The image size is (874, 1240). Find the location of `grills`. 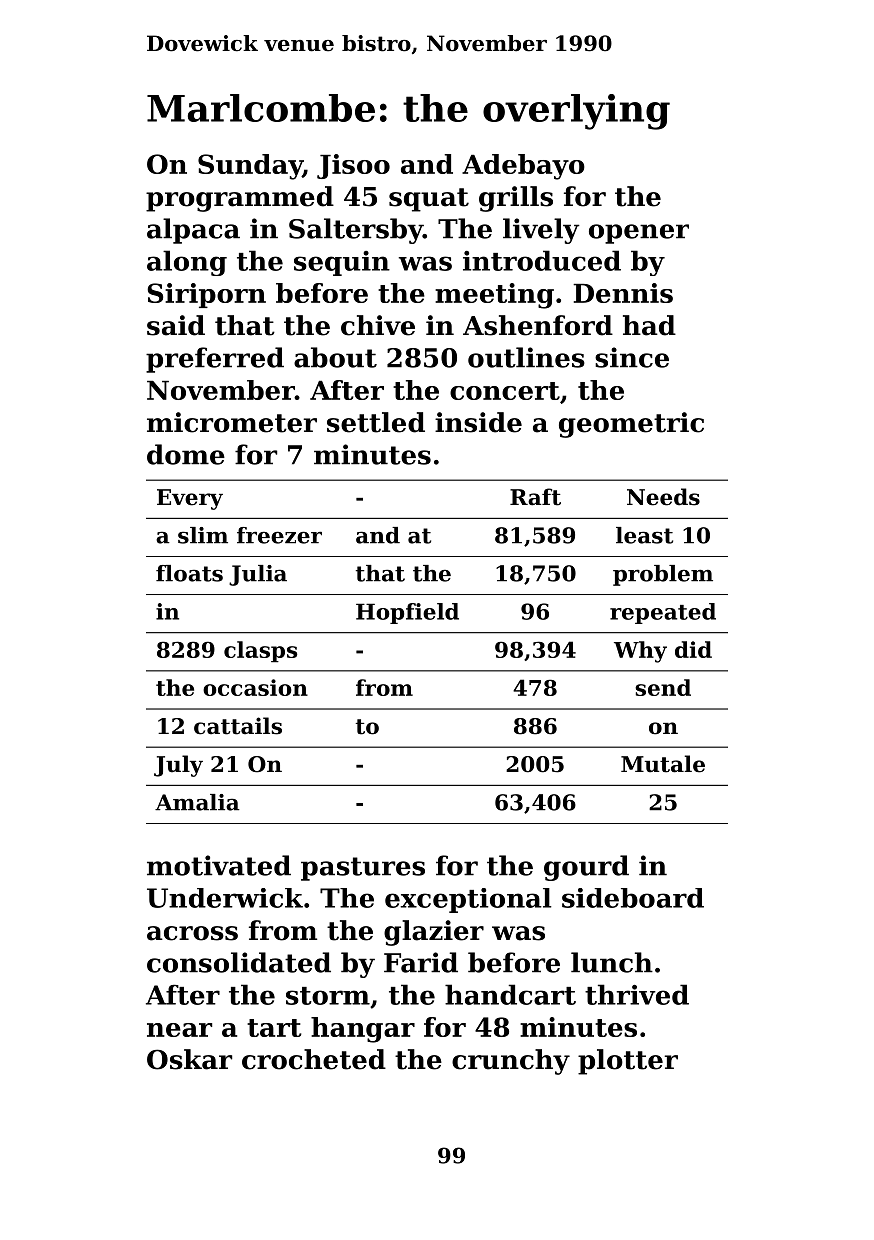

grills is located at coordinates (516, 199).
